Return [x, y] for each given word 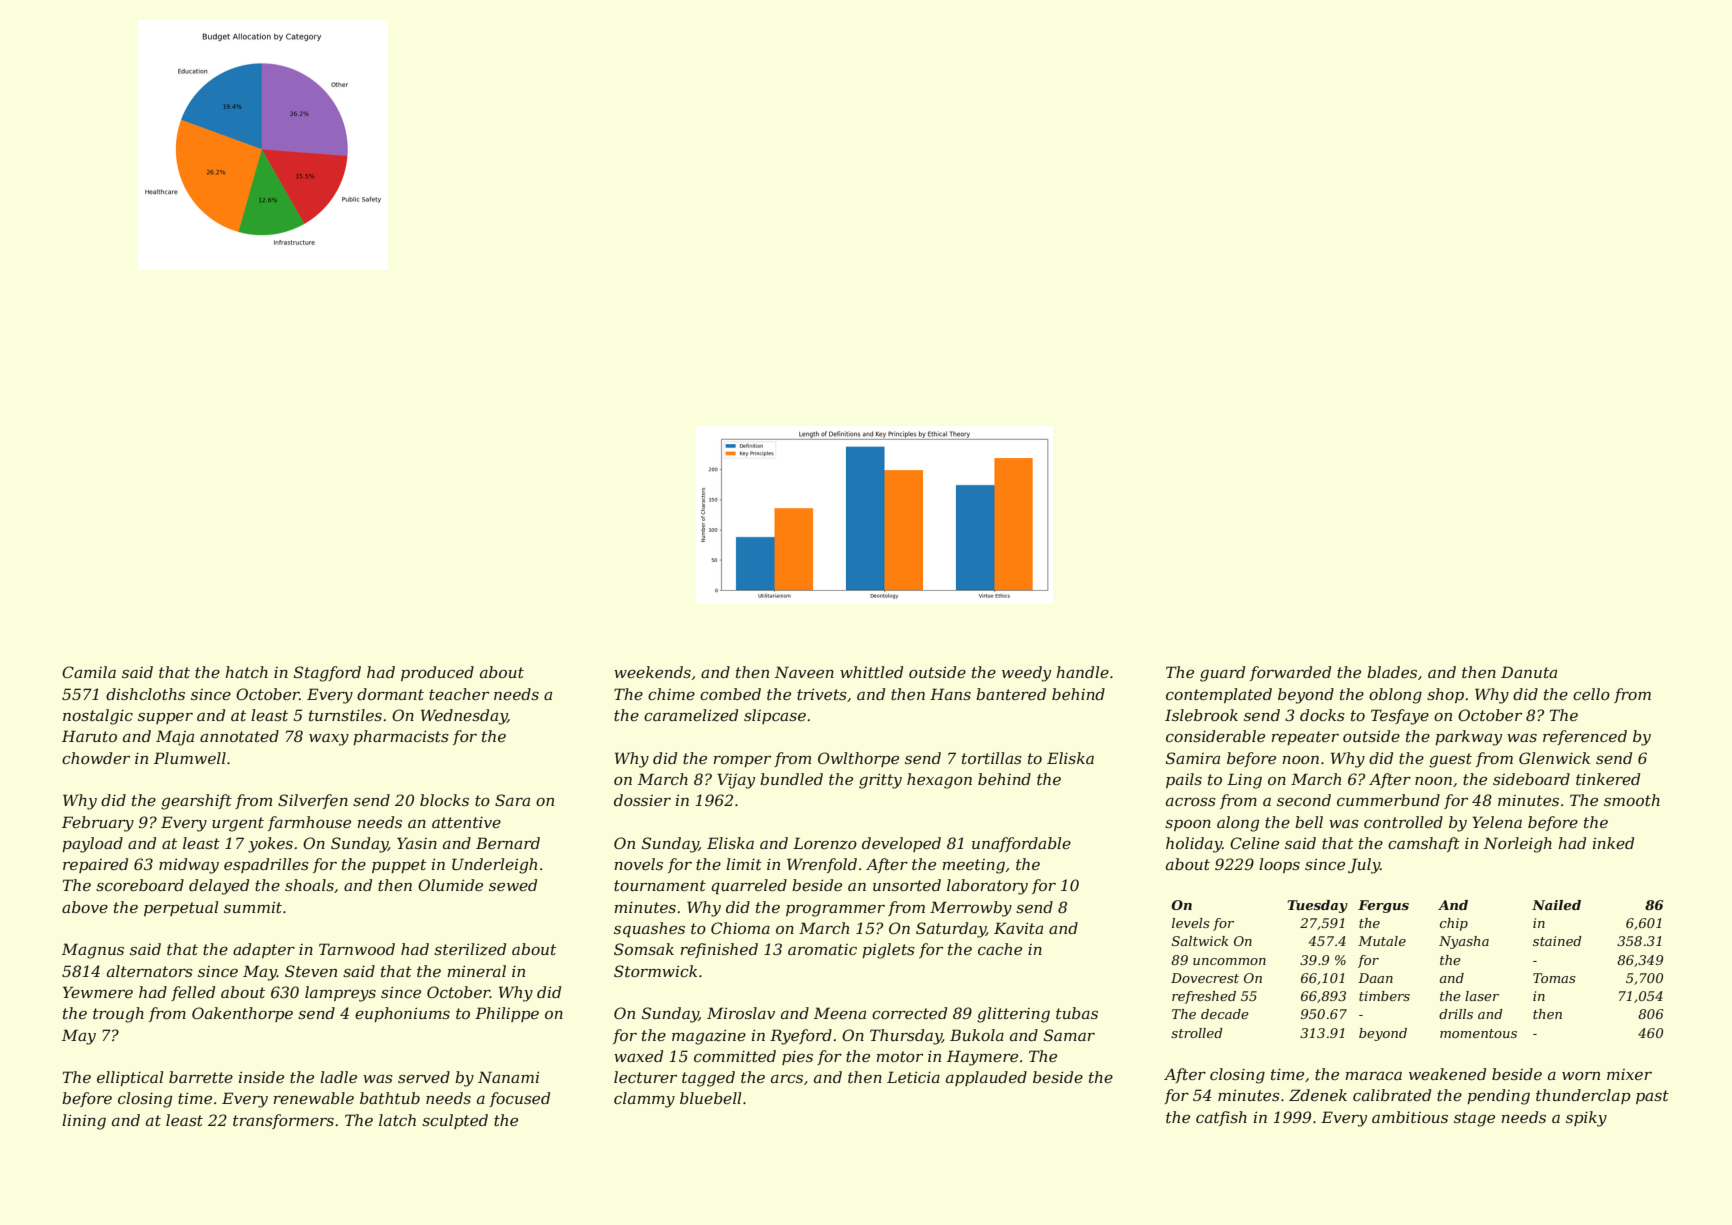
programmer [835, 911]
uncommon [1229, 961]
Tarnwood [357, 949]
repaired [95, 865]
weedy [1026, 674]
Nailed [1556, 905]
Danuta [1529, 672]
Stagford [327, 674]
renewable [313, 1098]
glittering [1013, 1015]
